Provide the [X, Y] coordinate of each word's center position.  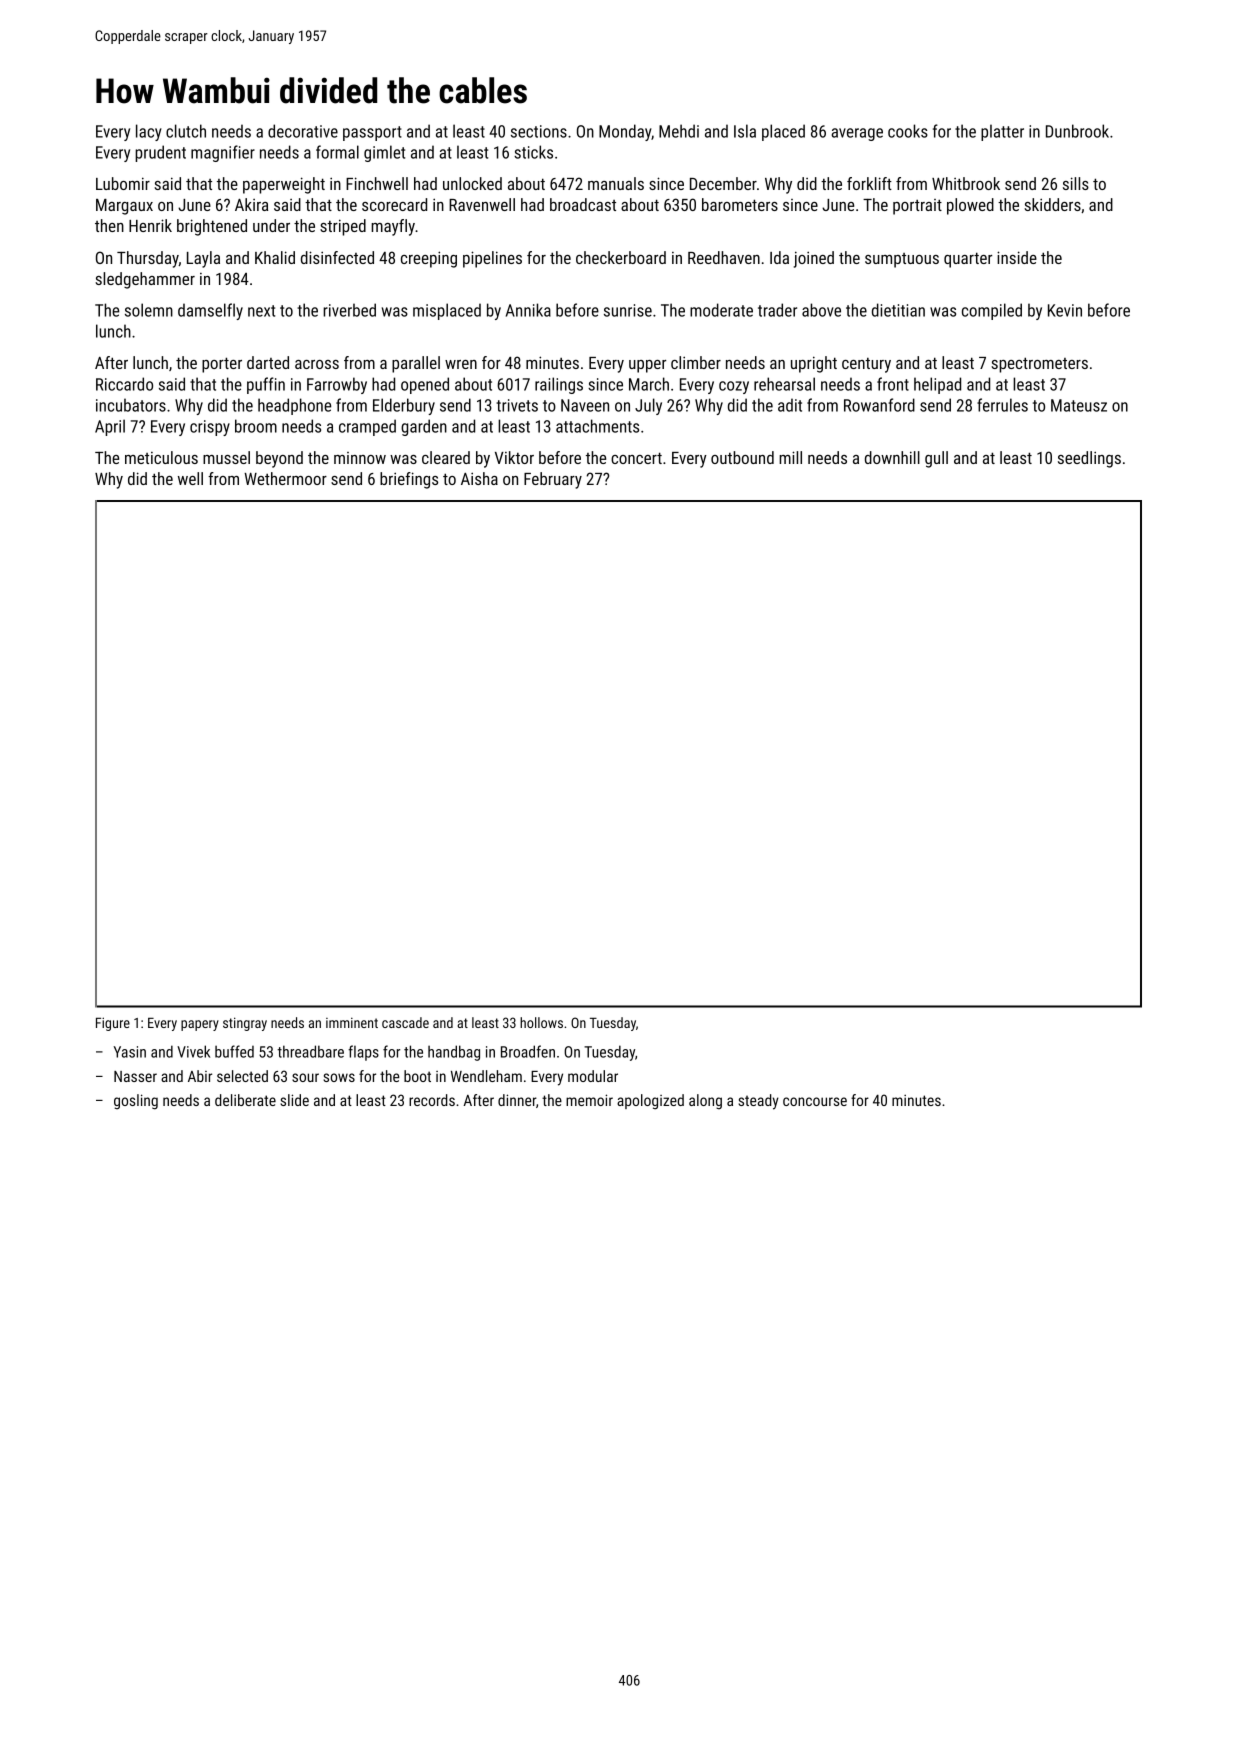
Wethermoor [285, 478]
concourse [815, 1101]
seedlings [1089, 459]
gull [936, 459]
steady [758, 1102]
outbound [742, 457]
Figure [113, 1024]
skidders [1052, 204]
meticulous [161, 457]
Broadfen [528, 1051]
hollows [541, 1022]
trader [777, 310]
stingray [245, 1024]
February [553, 480]
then [109, 225]
